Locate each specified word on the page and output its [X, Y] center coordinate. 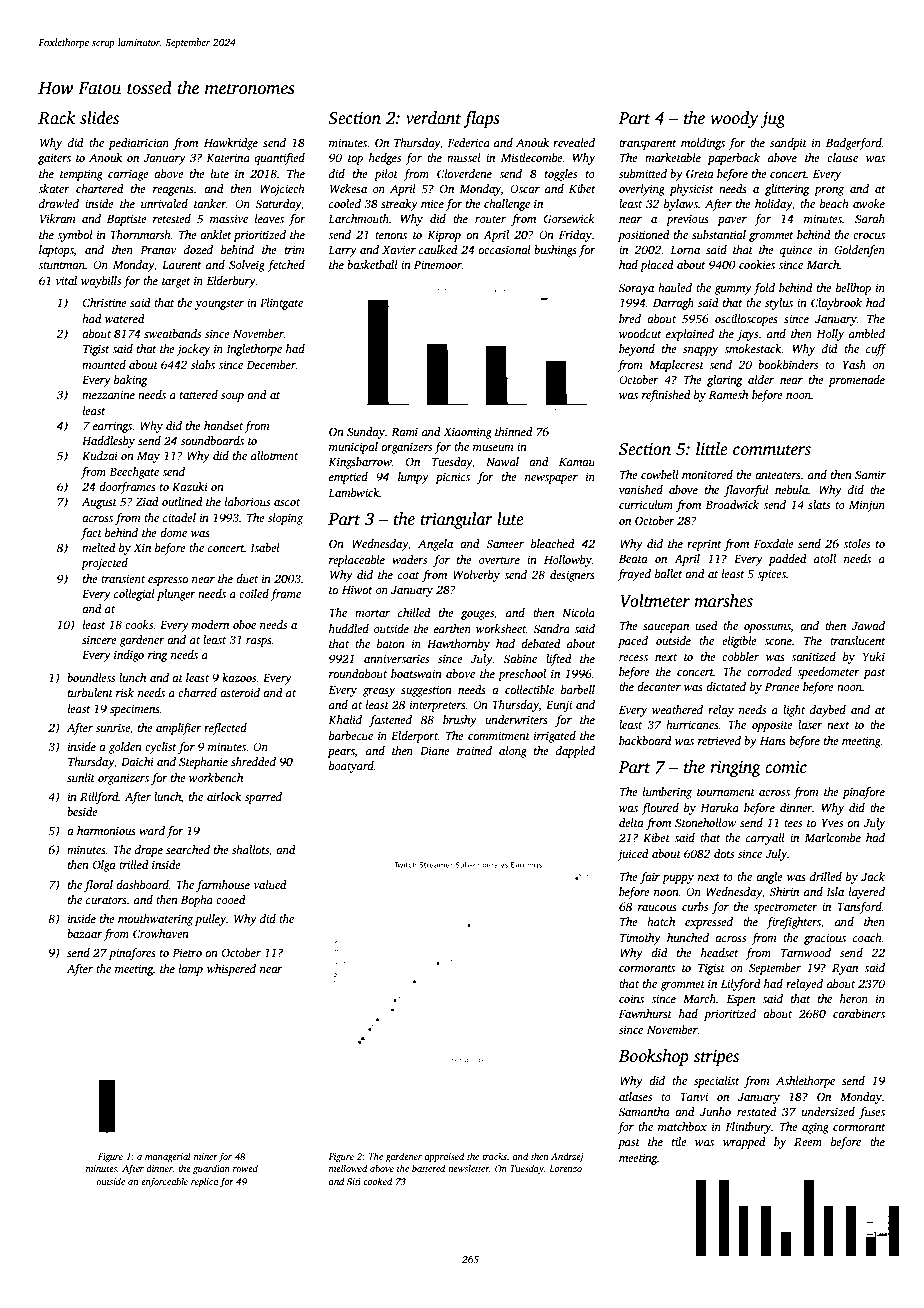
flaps [481, 119]
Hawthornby [458, 645]
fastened [390, 721]
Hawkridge [231, 144]
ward [152, 830]
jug [773, 120]
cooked [377, 1181]
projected [104, 564]
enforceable [164, 1182]
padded [787, 560]
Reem [808, 1142]
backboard [645, 740]
